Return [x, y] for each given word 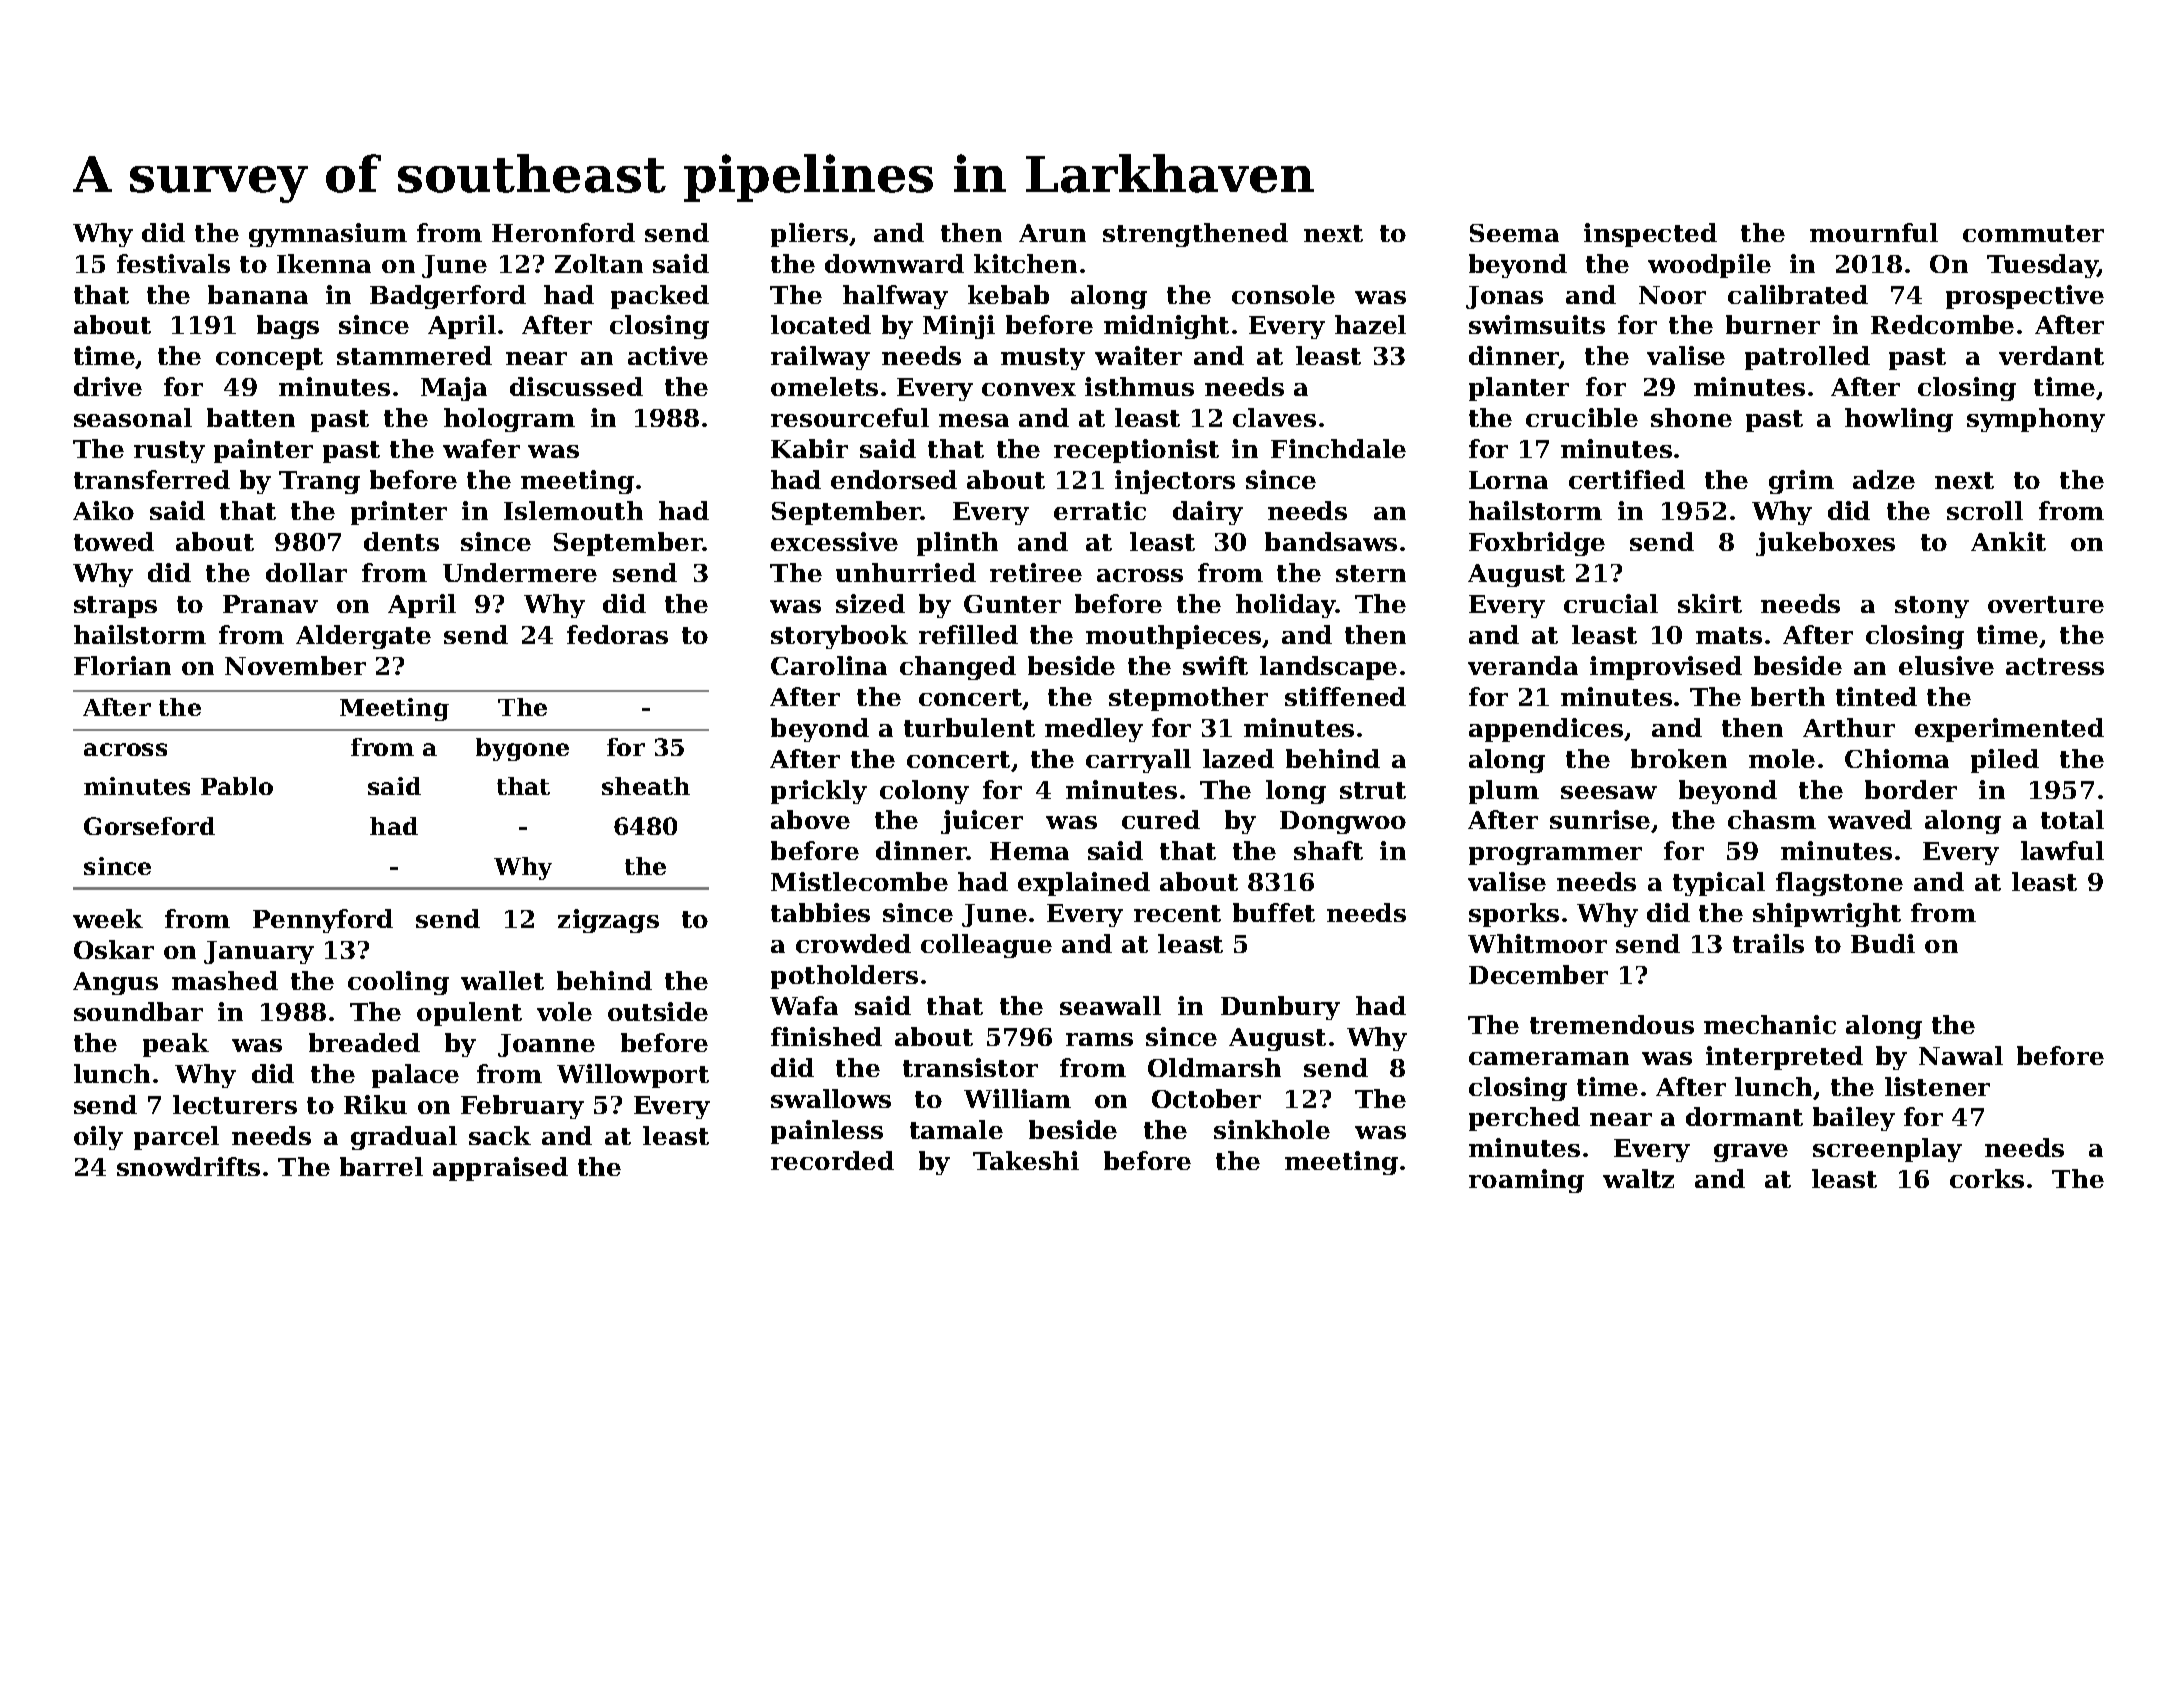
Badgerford [448, 297]
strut [1373, 790]
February [522, 1107]
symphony [2036, 420]
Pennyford [323, 921]
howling [1899, 420]
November [295, 665]
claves [1274, 417]
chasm [1772, 819]
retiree [1036, 572]
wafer [481, 448]
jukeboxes [1825, 544]
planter [1519, 389]
